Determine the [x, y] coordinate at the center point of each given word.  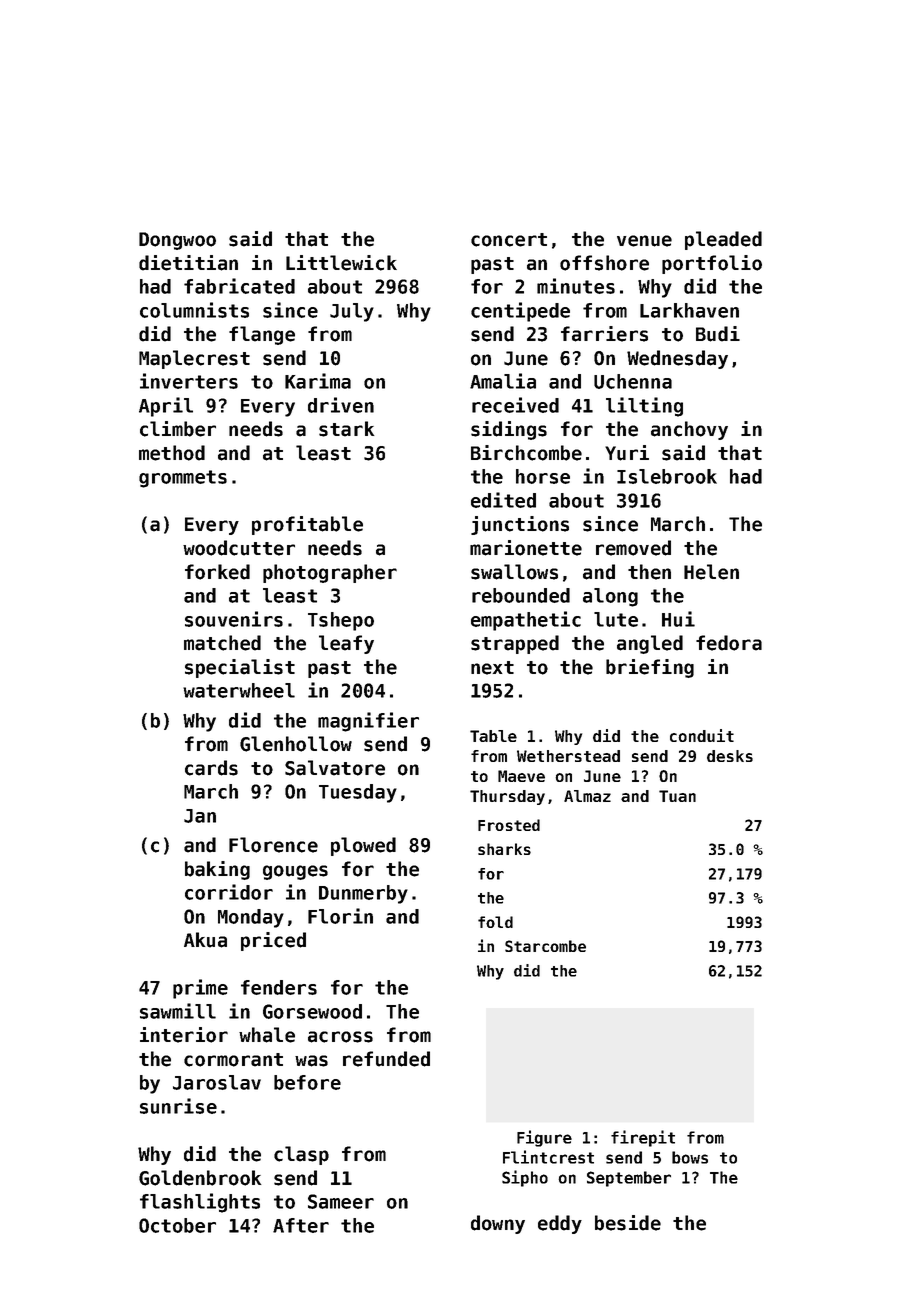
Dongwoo [177, 241]
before [307, 1082]
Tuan [677, 796]
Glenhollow [296, 744]
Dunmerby [363, 894]
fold [495, 922]
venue [644, 241]
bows [690, 1157]
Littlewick [341, 263]
